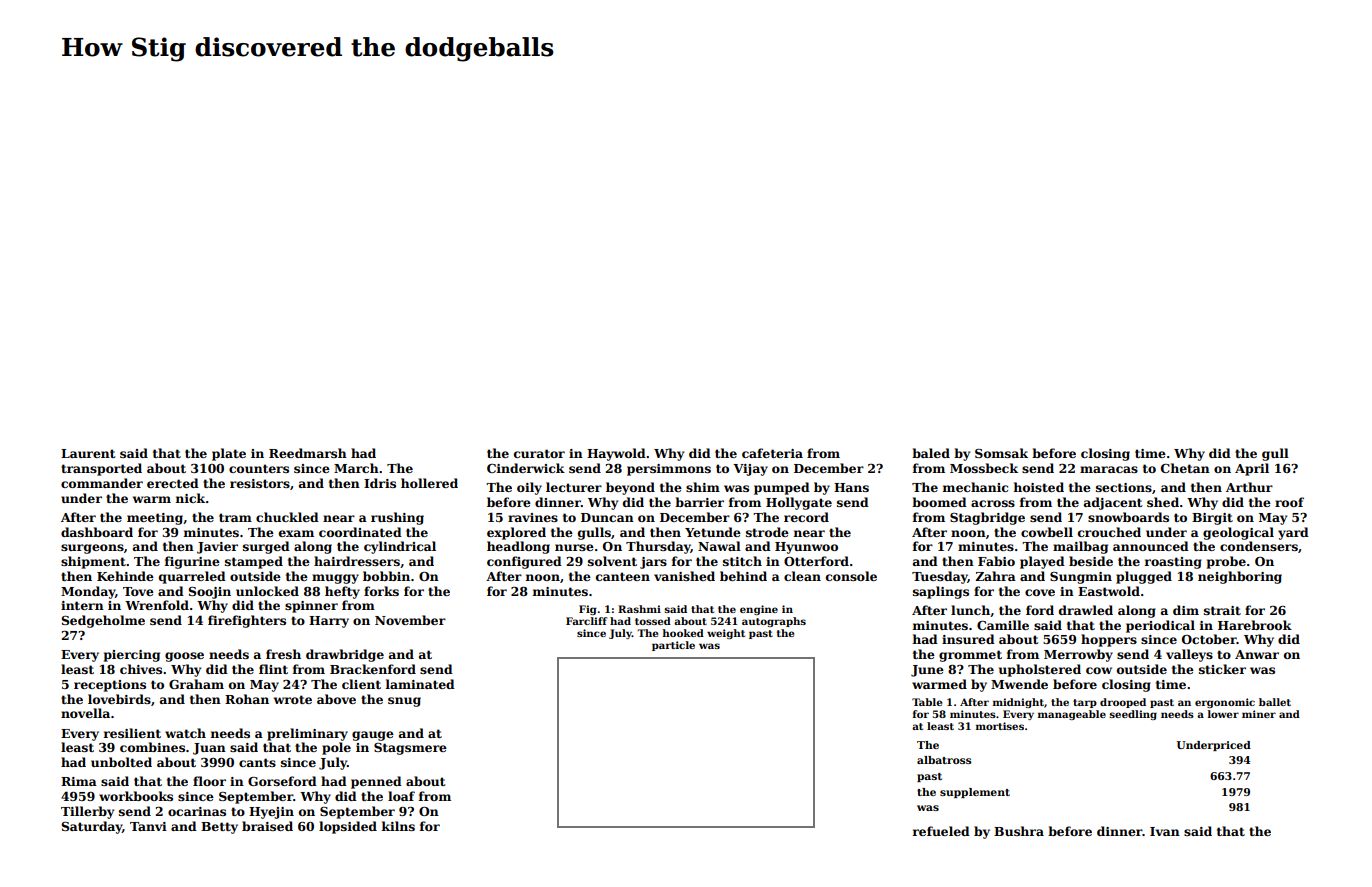 This screenshot has width=1372, height=887. Describe the element at coordinates (1109, 469) in the screenshot. I see `maracas` at that location.
